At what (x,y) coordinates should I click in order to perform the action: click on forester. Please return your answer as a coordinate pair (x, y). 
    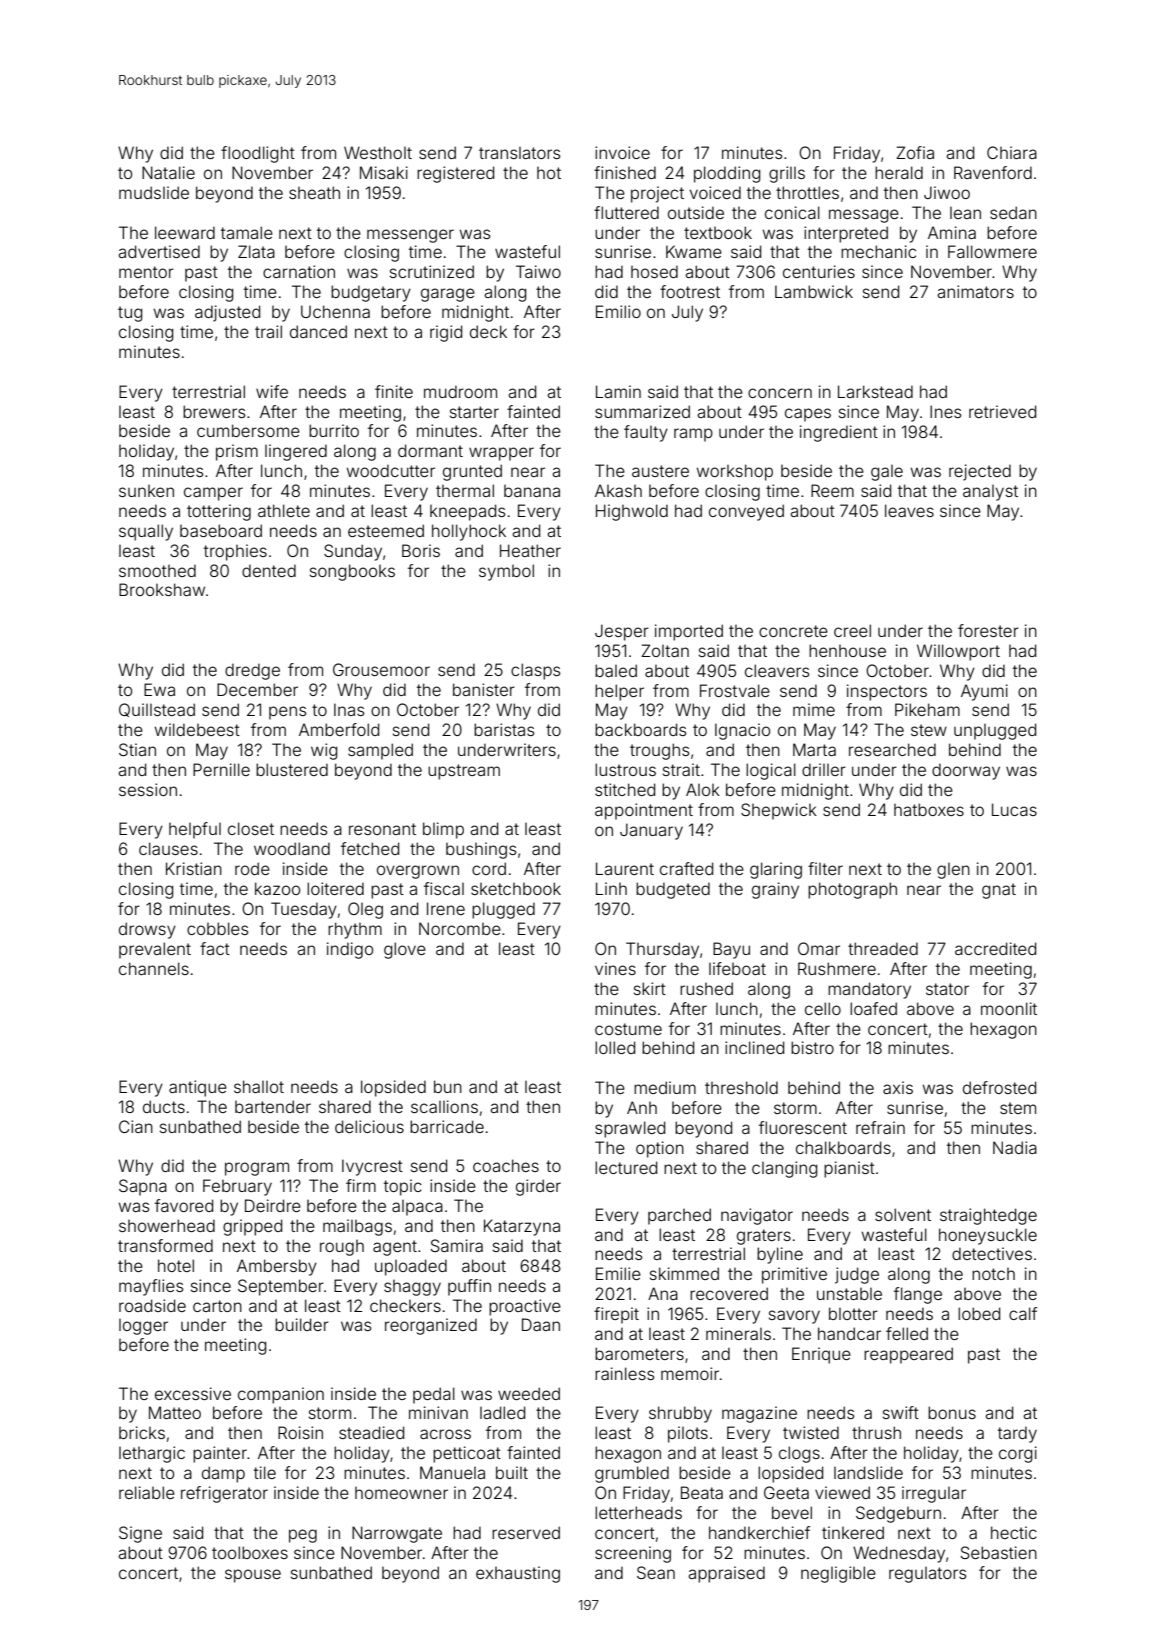
    Looking at the image, I should click on (988, 630).
